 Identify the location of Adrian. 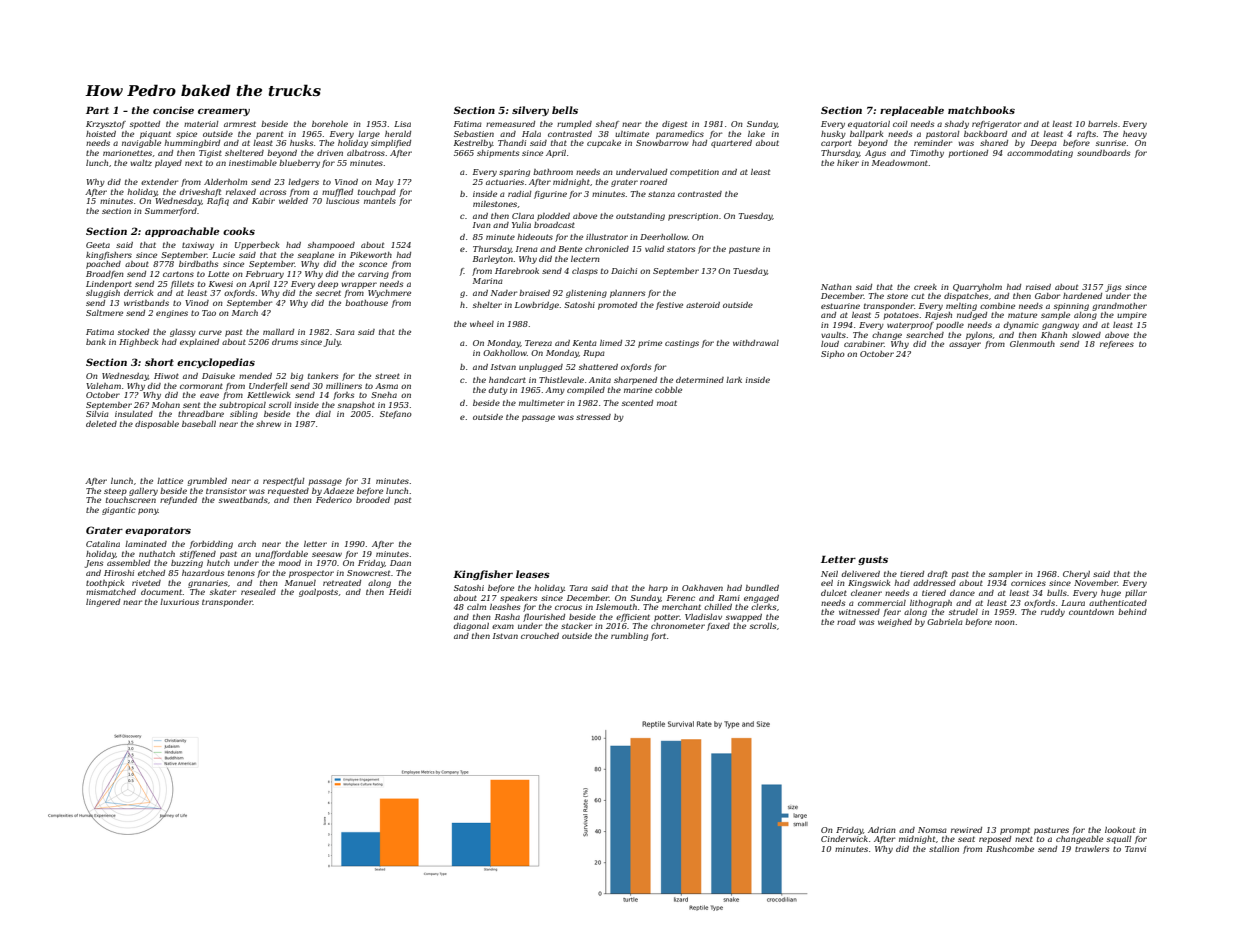
(882, 830).
